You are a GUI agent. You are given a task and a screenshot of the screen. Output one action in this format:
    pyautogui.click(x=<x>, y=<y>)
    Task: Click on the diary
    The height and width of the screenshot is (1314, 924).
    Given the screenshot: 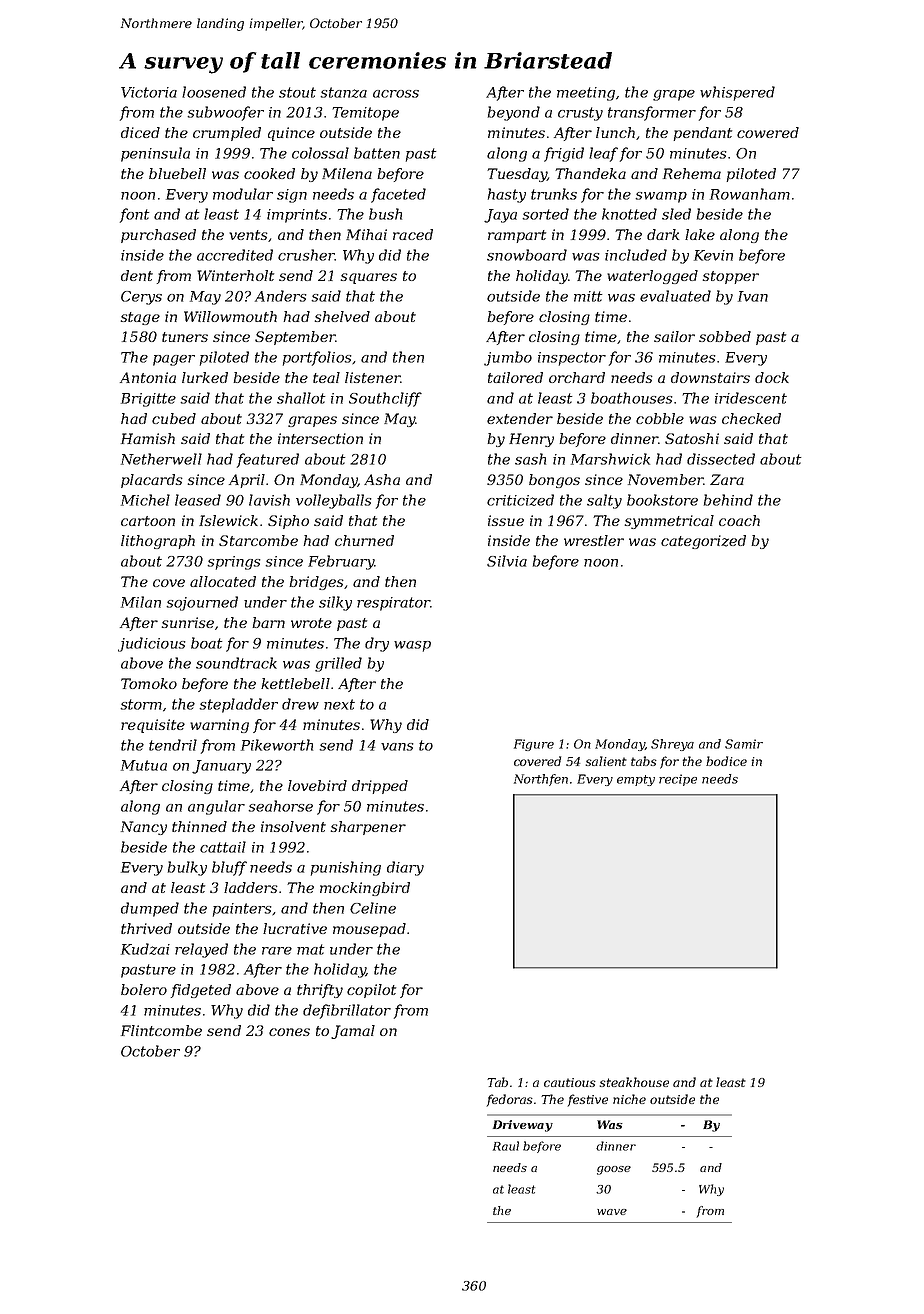 What is the action you would take?
    pyautogui.click(x=405, y=868)
